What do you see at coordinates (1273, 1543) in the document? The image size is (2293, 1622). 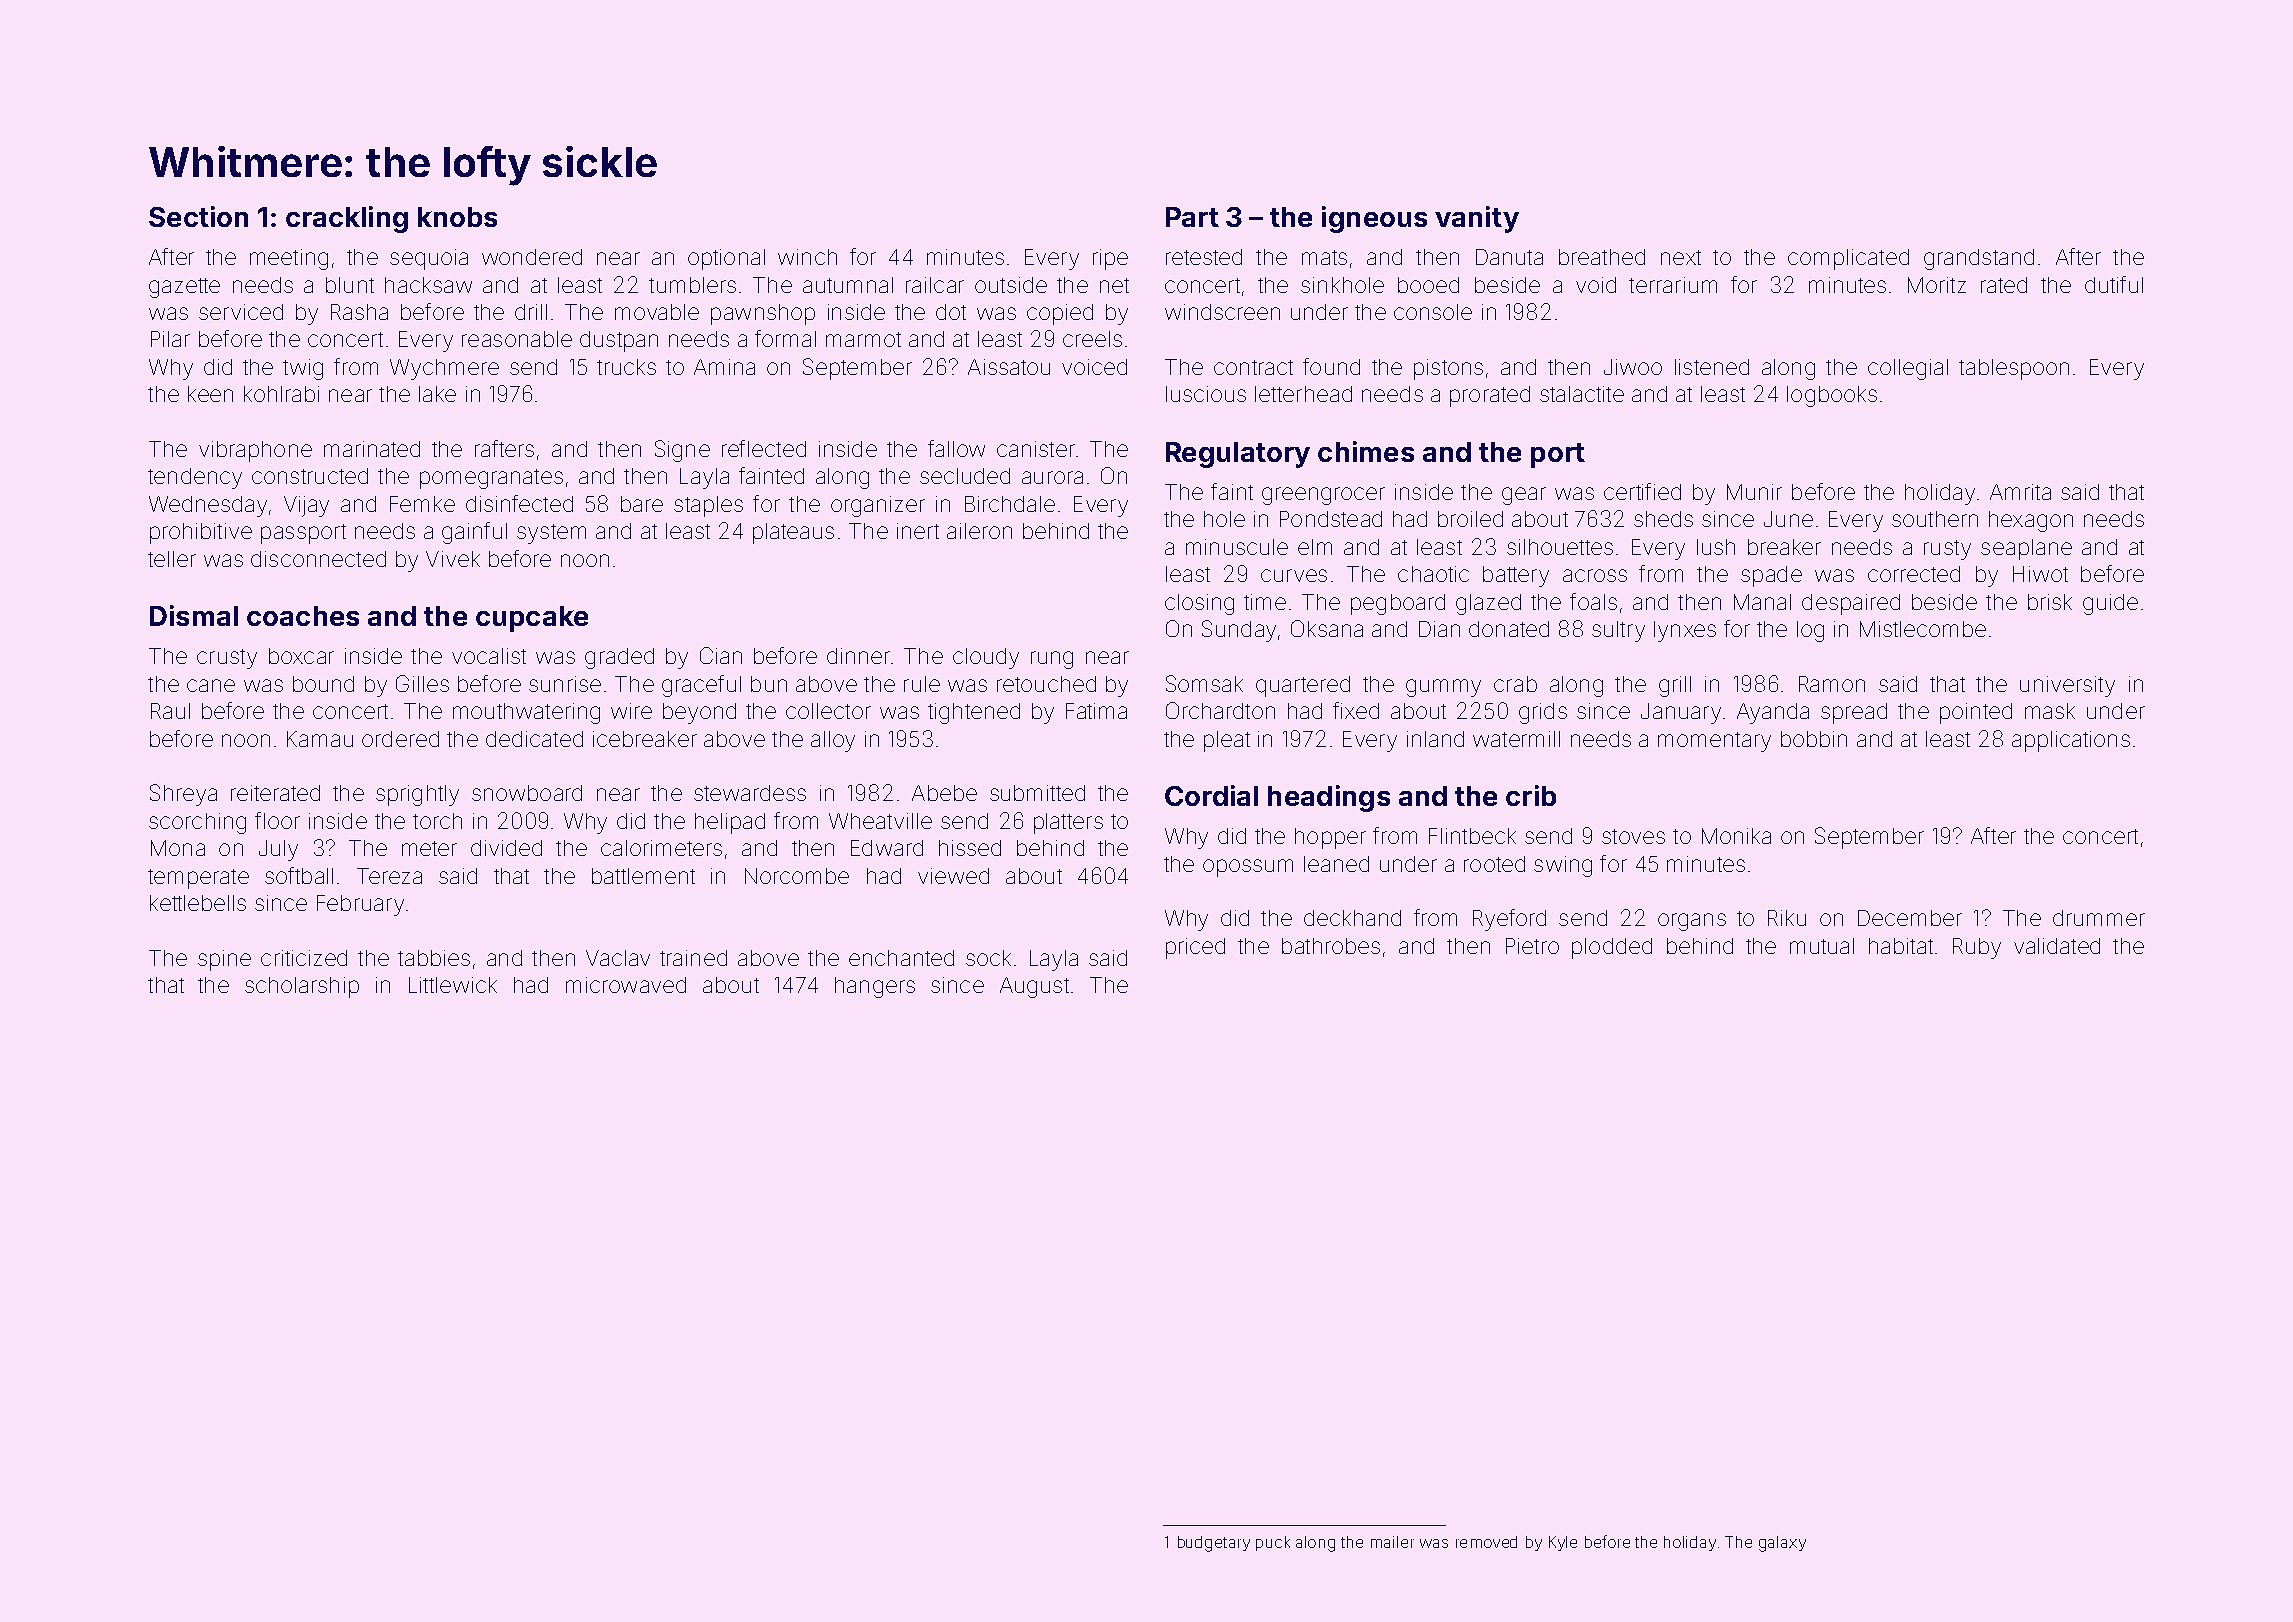 I see `puck` at bounding box center [1273, 1543].
